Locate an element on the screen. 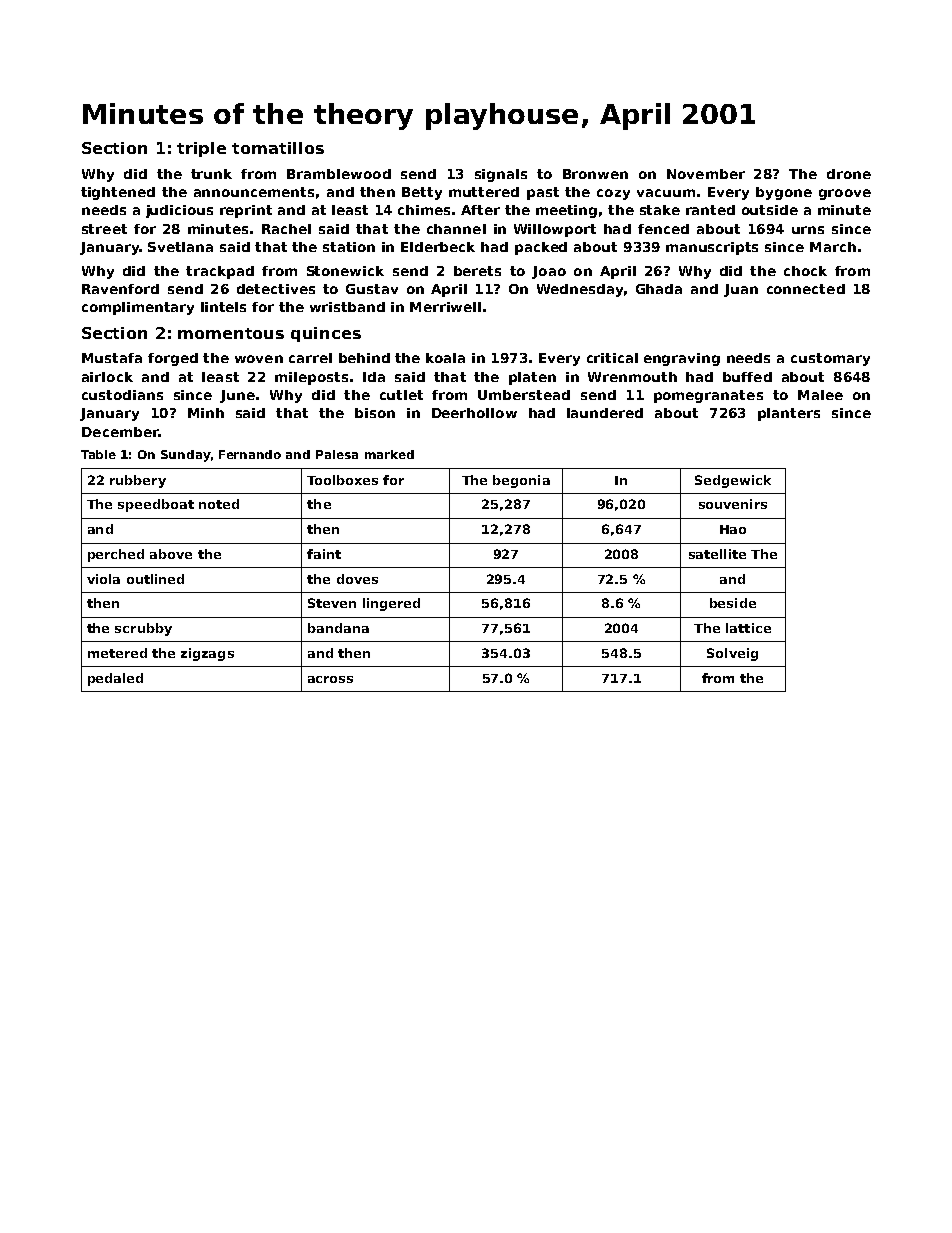  doves is located at coordinates (357, 579).
